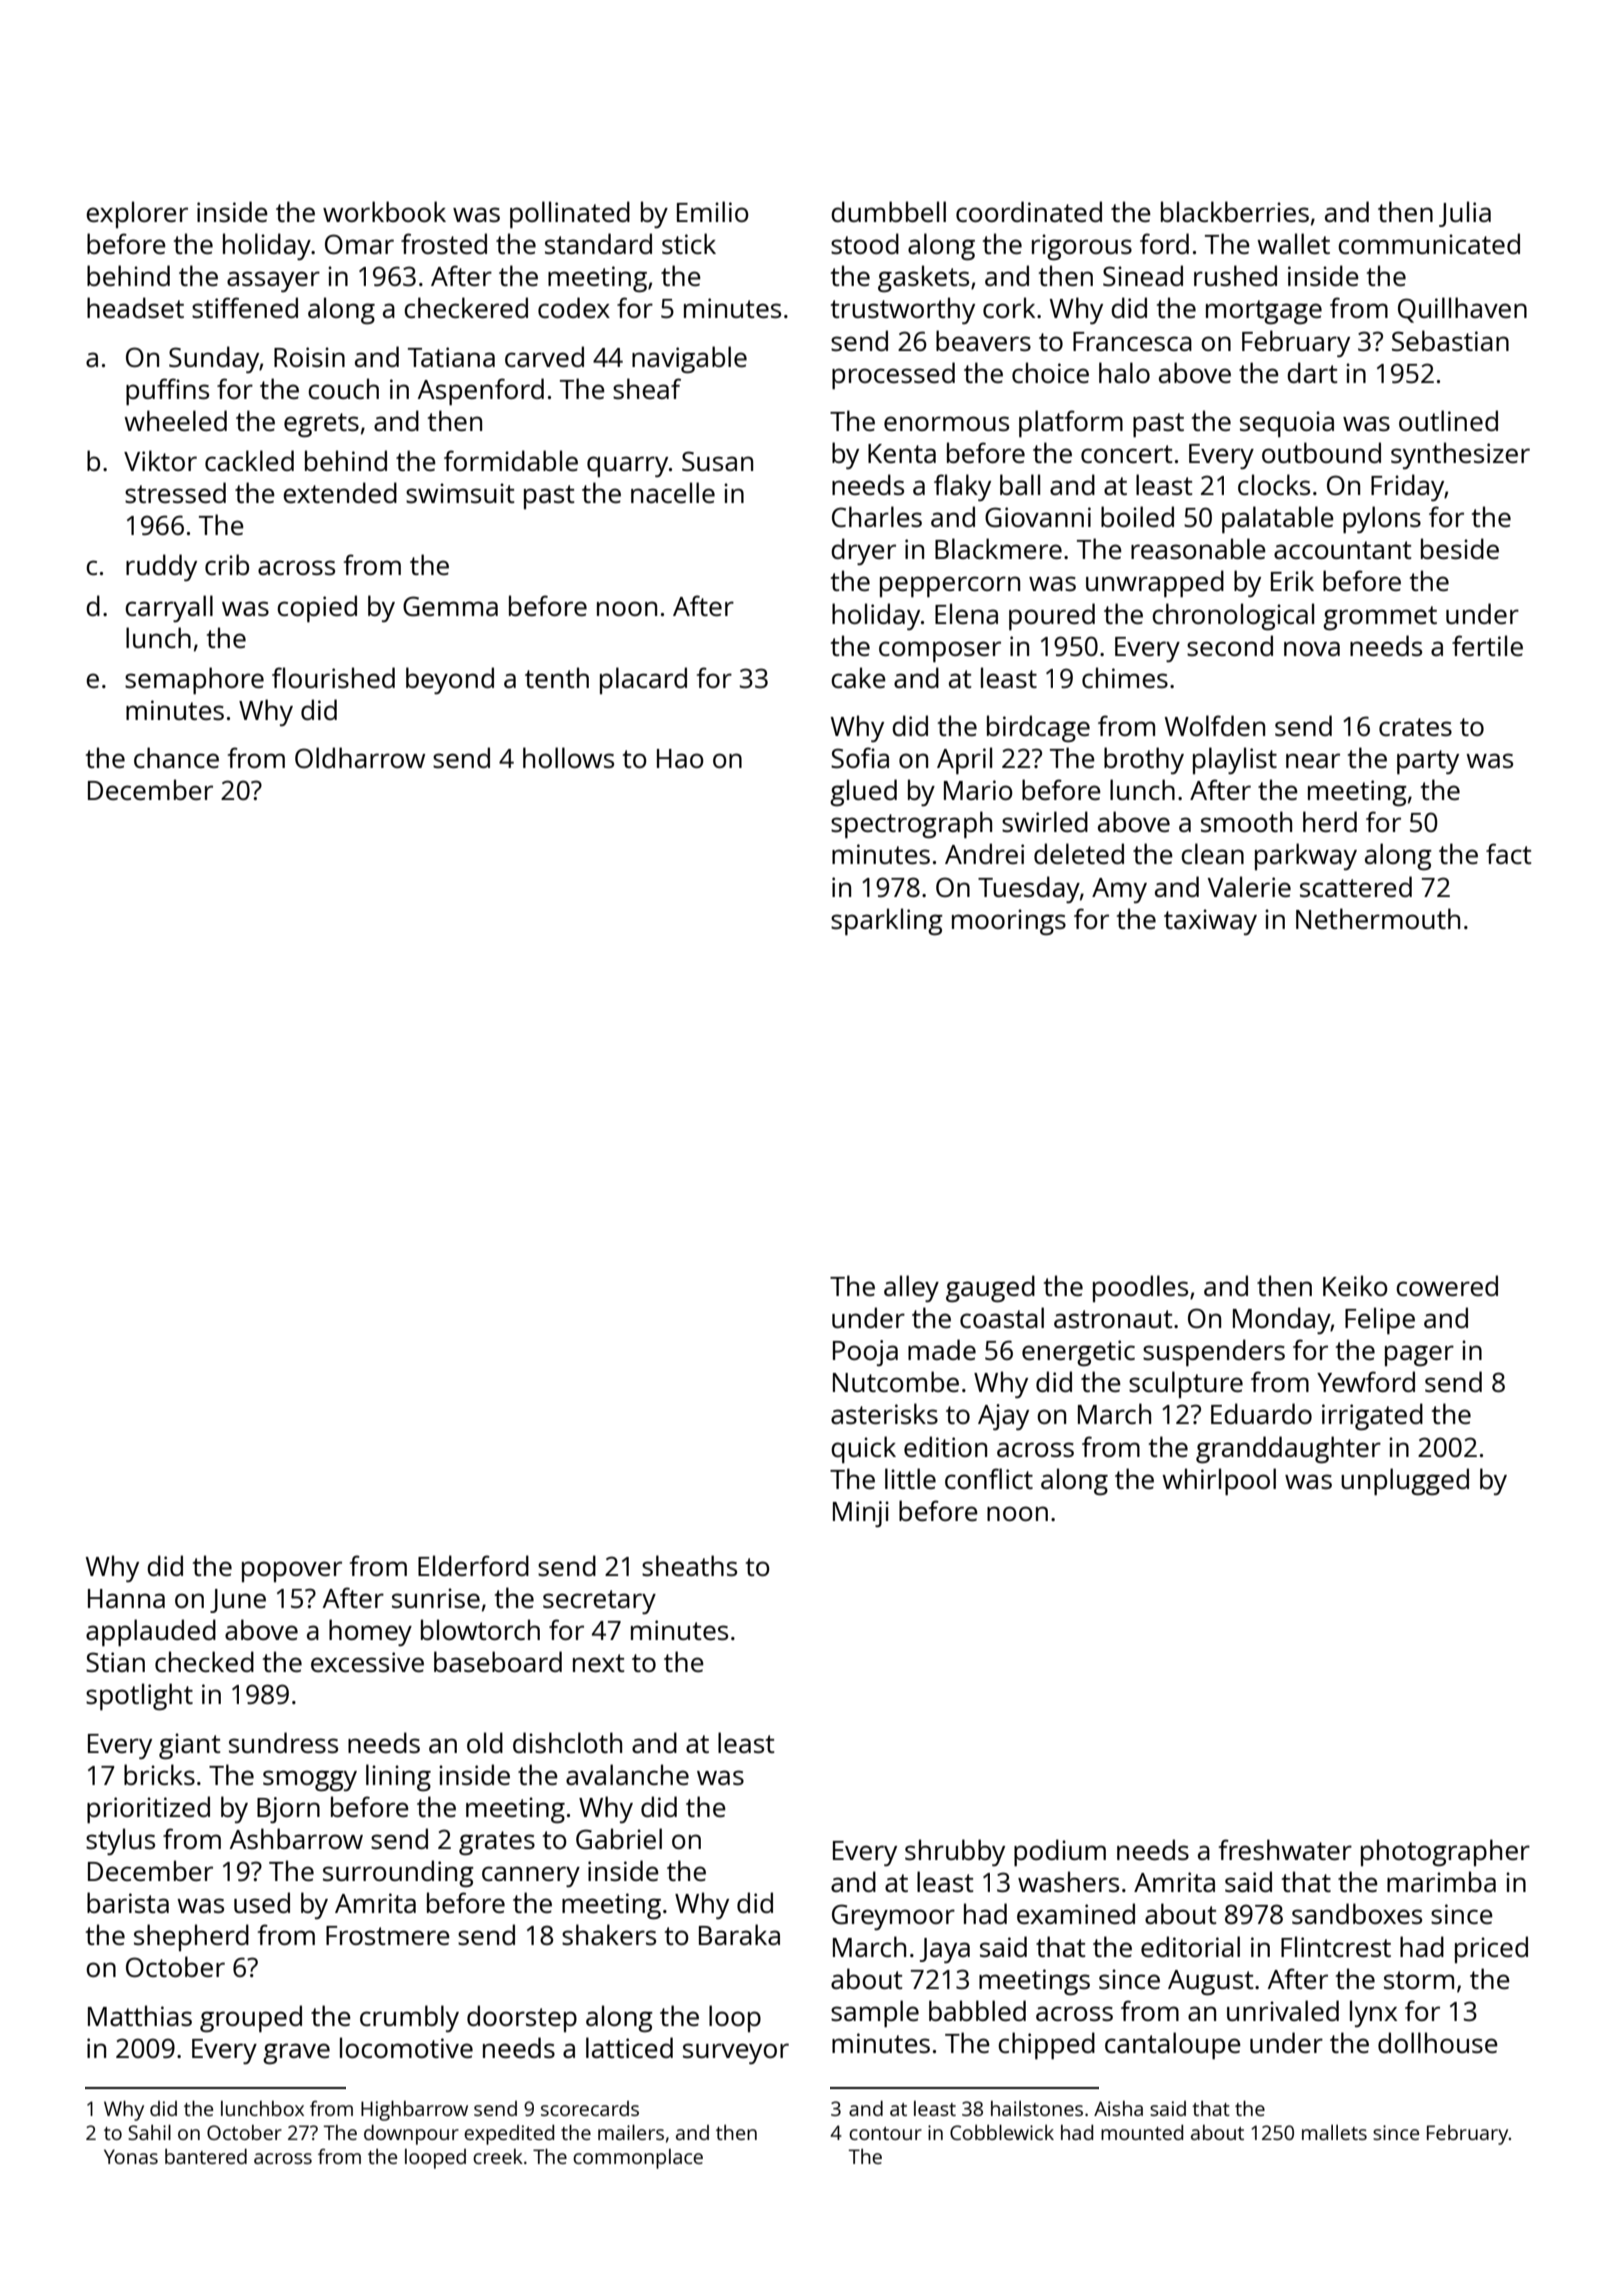 The width and height of the screenshot is (1620, 2292). Describe the element at coordinates (388, 1935) in the screenshot. I see `Frostmere` at that location.
